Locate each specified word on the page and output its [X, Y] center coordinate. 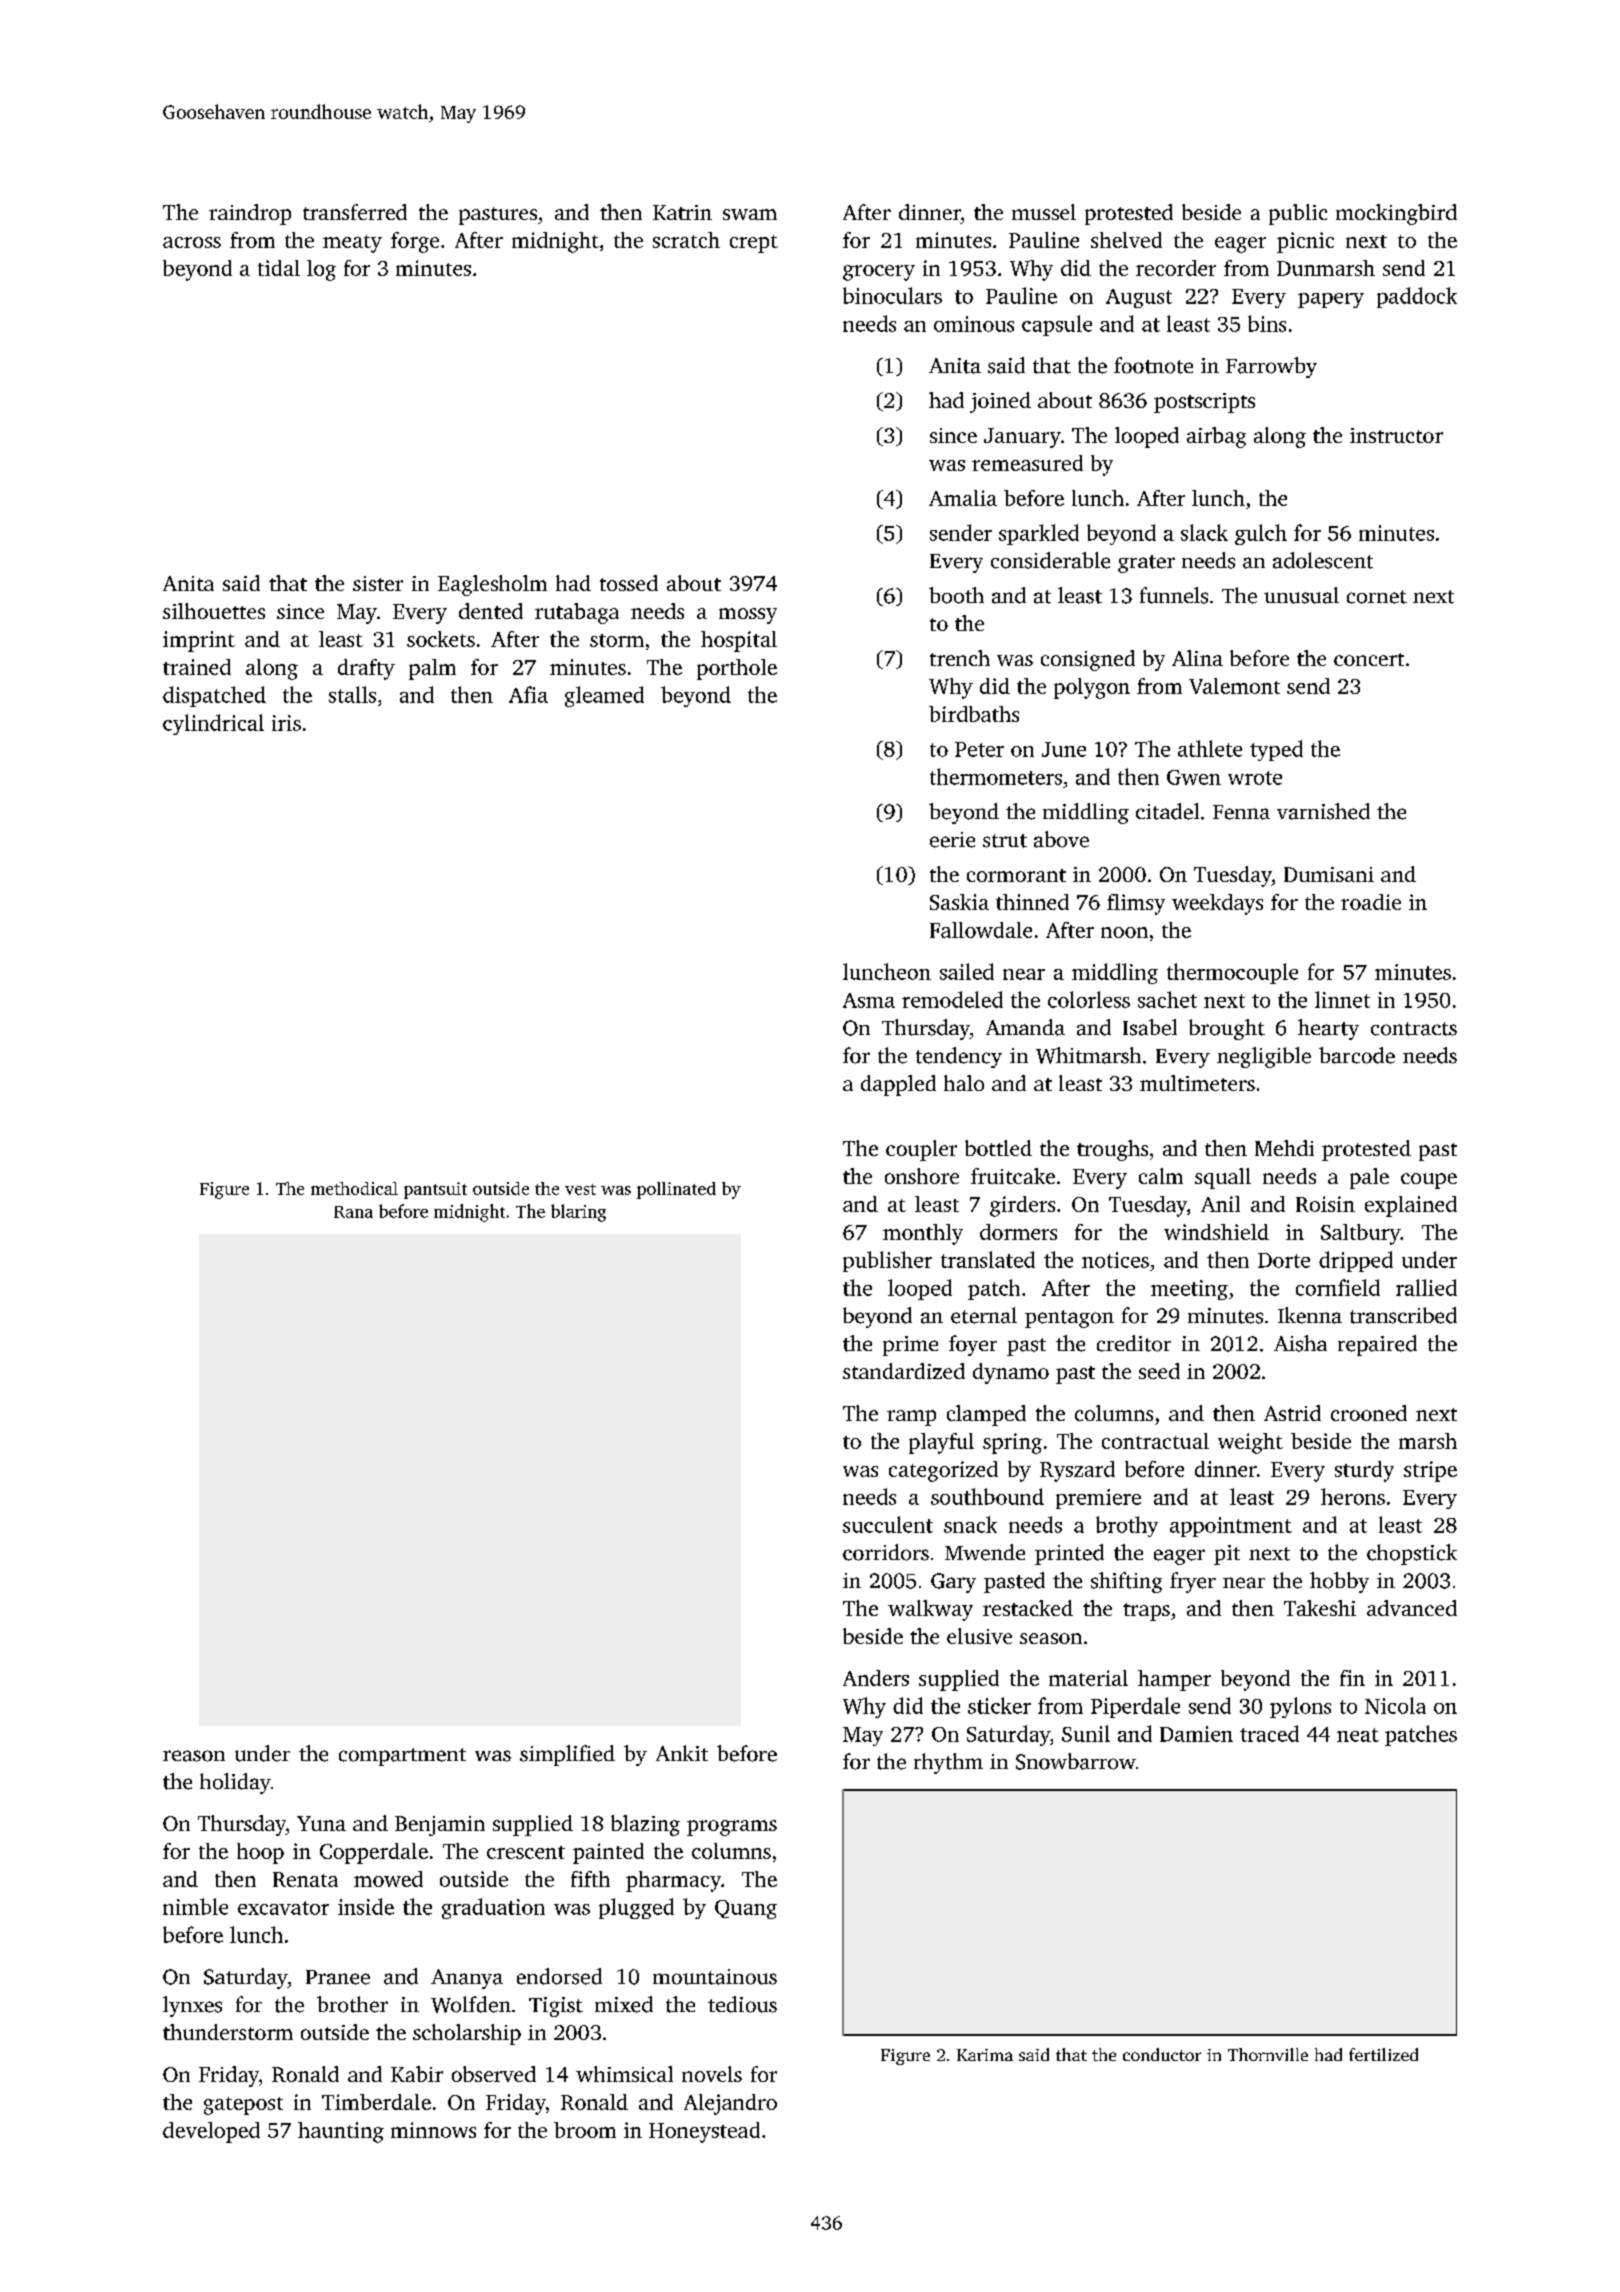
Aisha [1300, 1343]
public [1298, 214]
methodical [354, 1188]
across [192, 242]
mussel [1044, 212]
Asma [869, 1000]
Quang [746, 1909]
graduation [493, 1908]
